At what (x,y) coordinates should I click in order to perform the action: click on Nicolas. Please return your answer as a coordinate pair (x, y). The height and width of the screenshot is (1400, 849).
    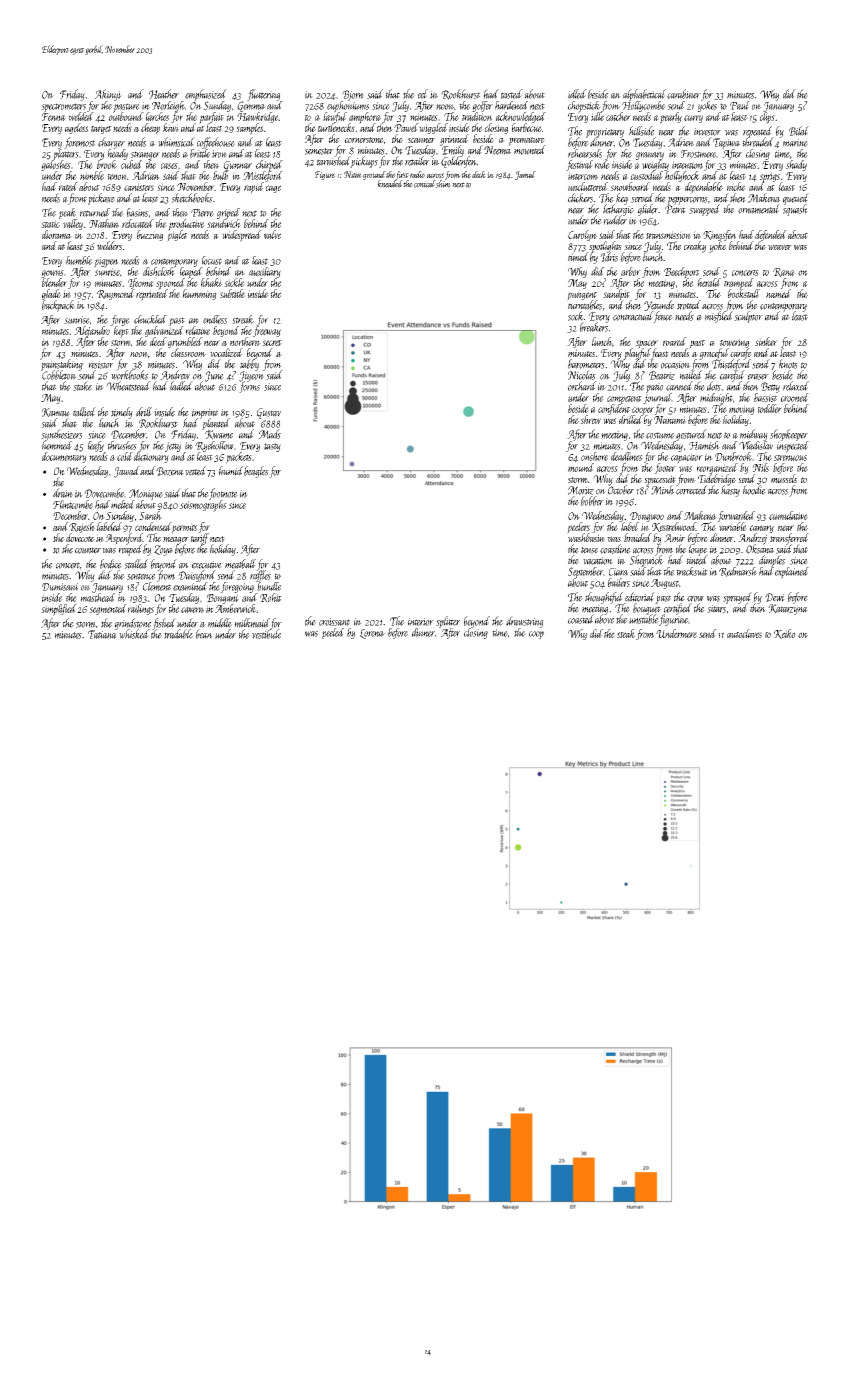
    Looking at the image, I should click on (582, 375).
